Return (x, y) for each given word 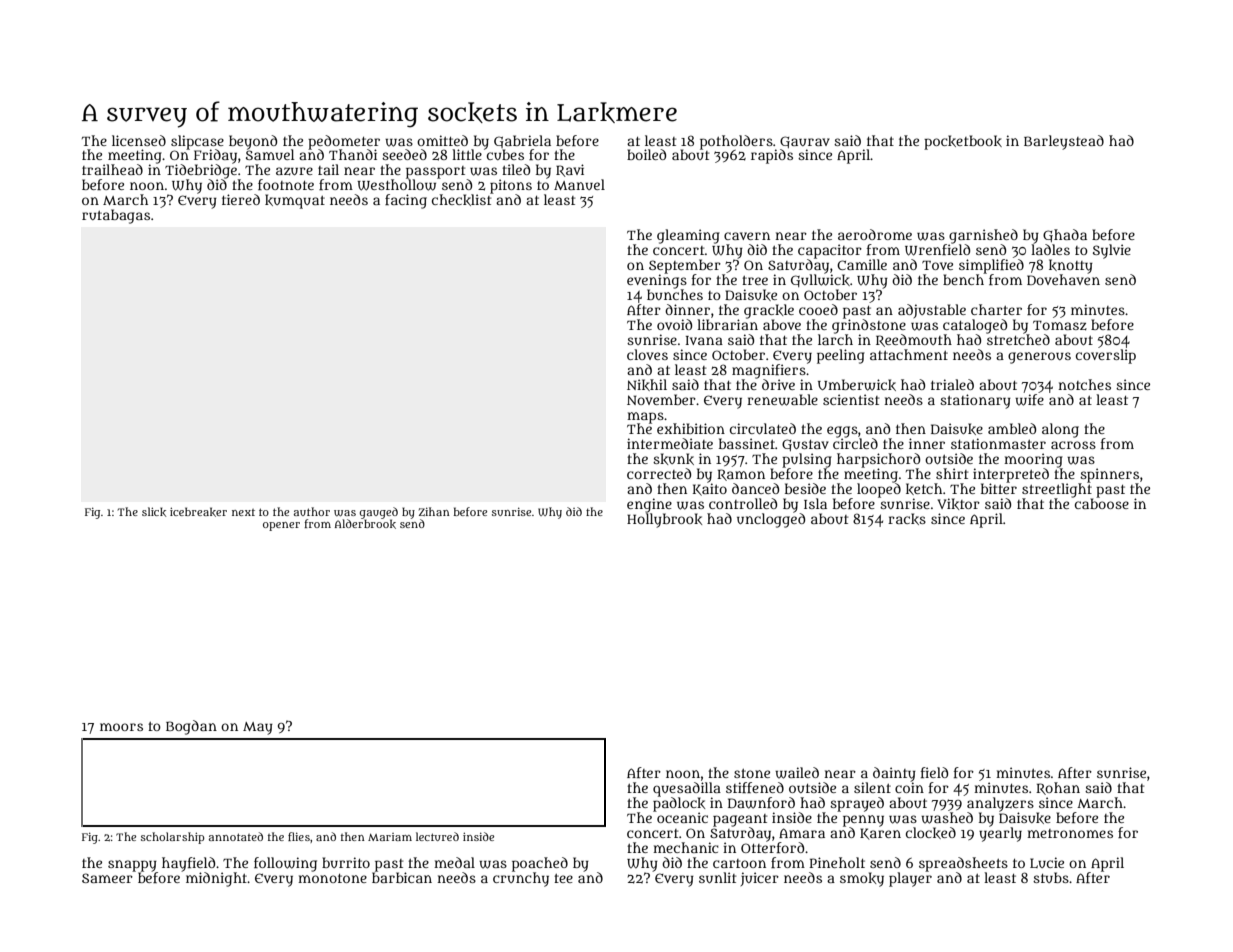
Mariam (390, 837)
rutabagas (116, 216)
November (661, 399)
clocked (931, 833)
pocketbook (963, 142)
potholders (736, 142)
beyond (253, 142)
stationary (975, 401)
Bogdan (191, 727)
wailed (797, 773)
